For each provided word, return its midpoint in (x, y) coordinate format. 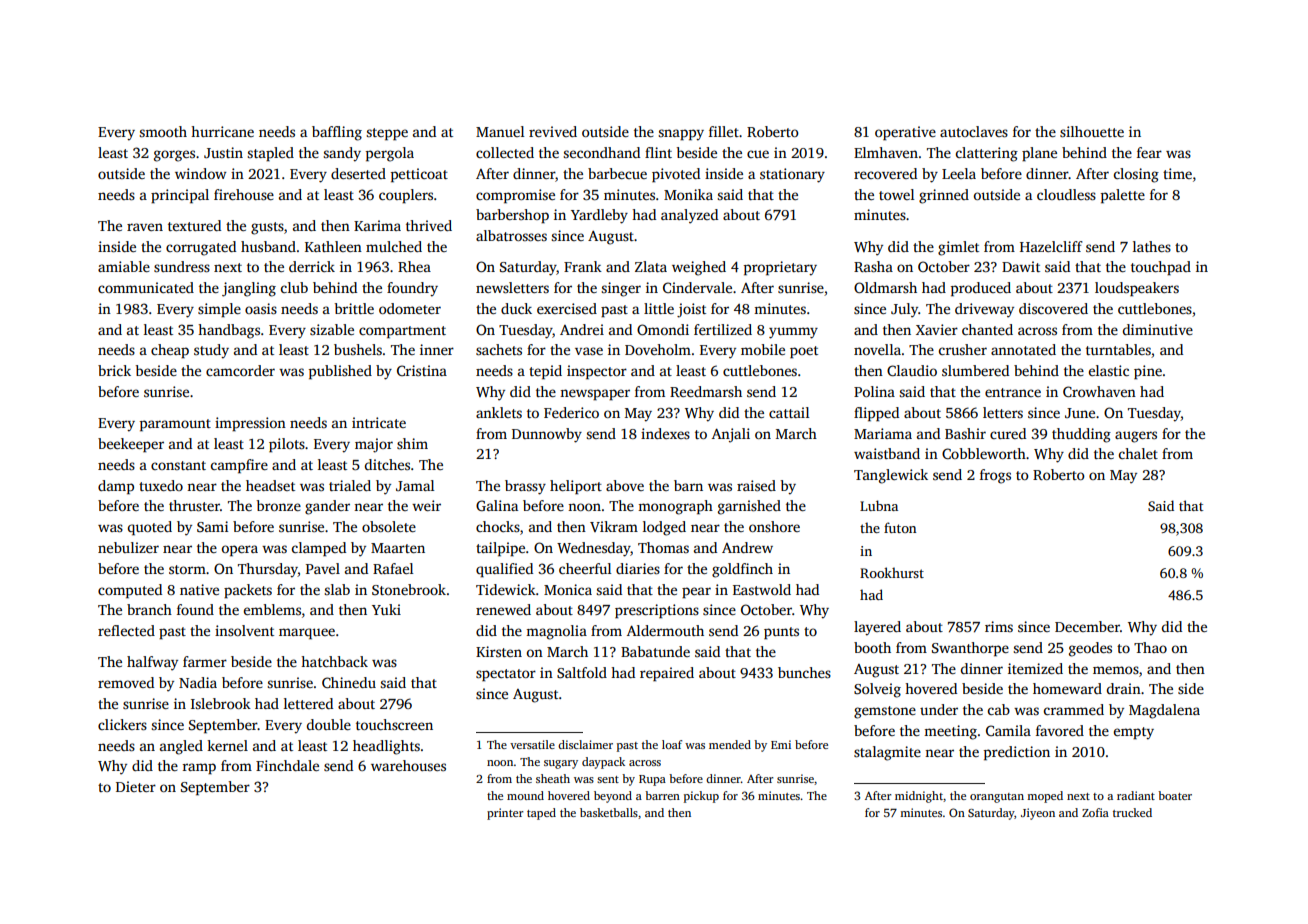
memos (1116, 670)
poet (804, 352)
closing (1136, 175)
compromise (515, 196)
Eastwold (762, 589)
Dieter (136, 786)
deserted (358, 173)
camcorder (240, 370)
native (199, 589)
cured (1008, 433)
